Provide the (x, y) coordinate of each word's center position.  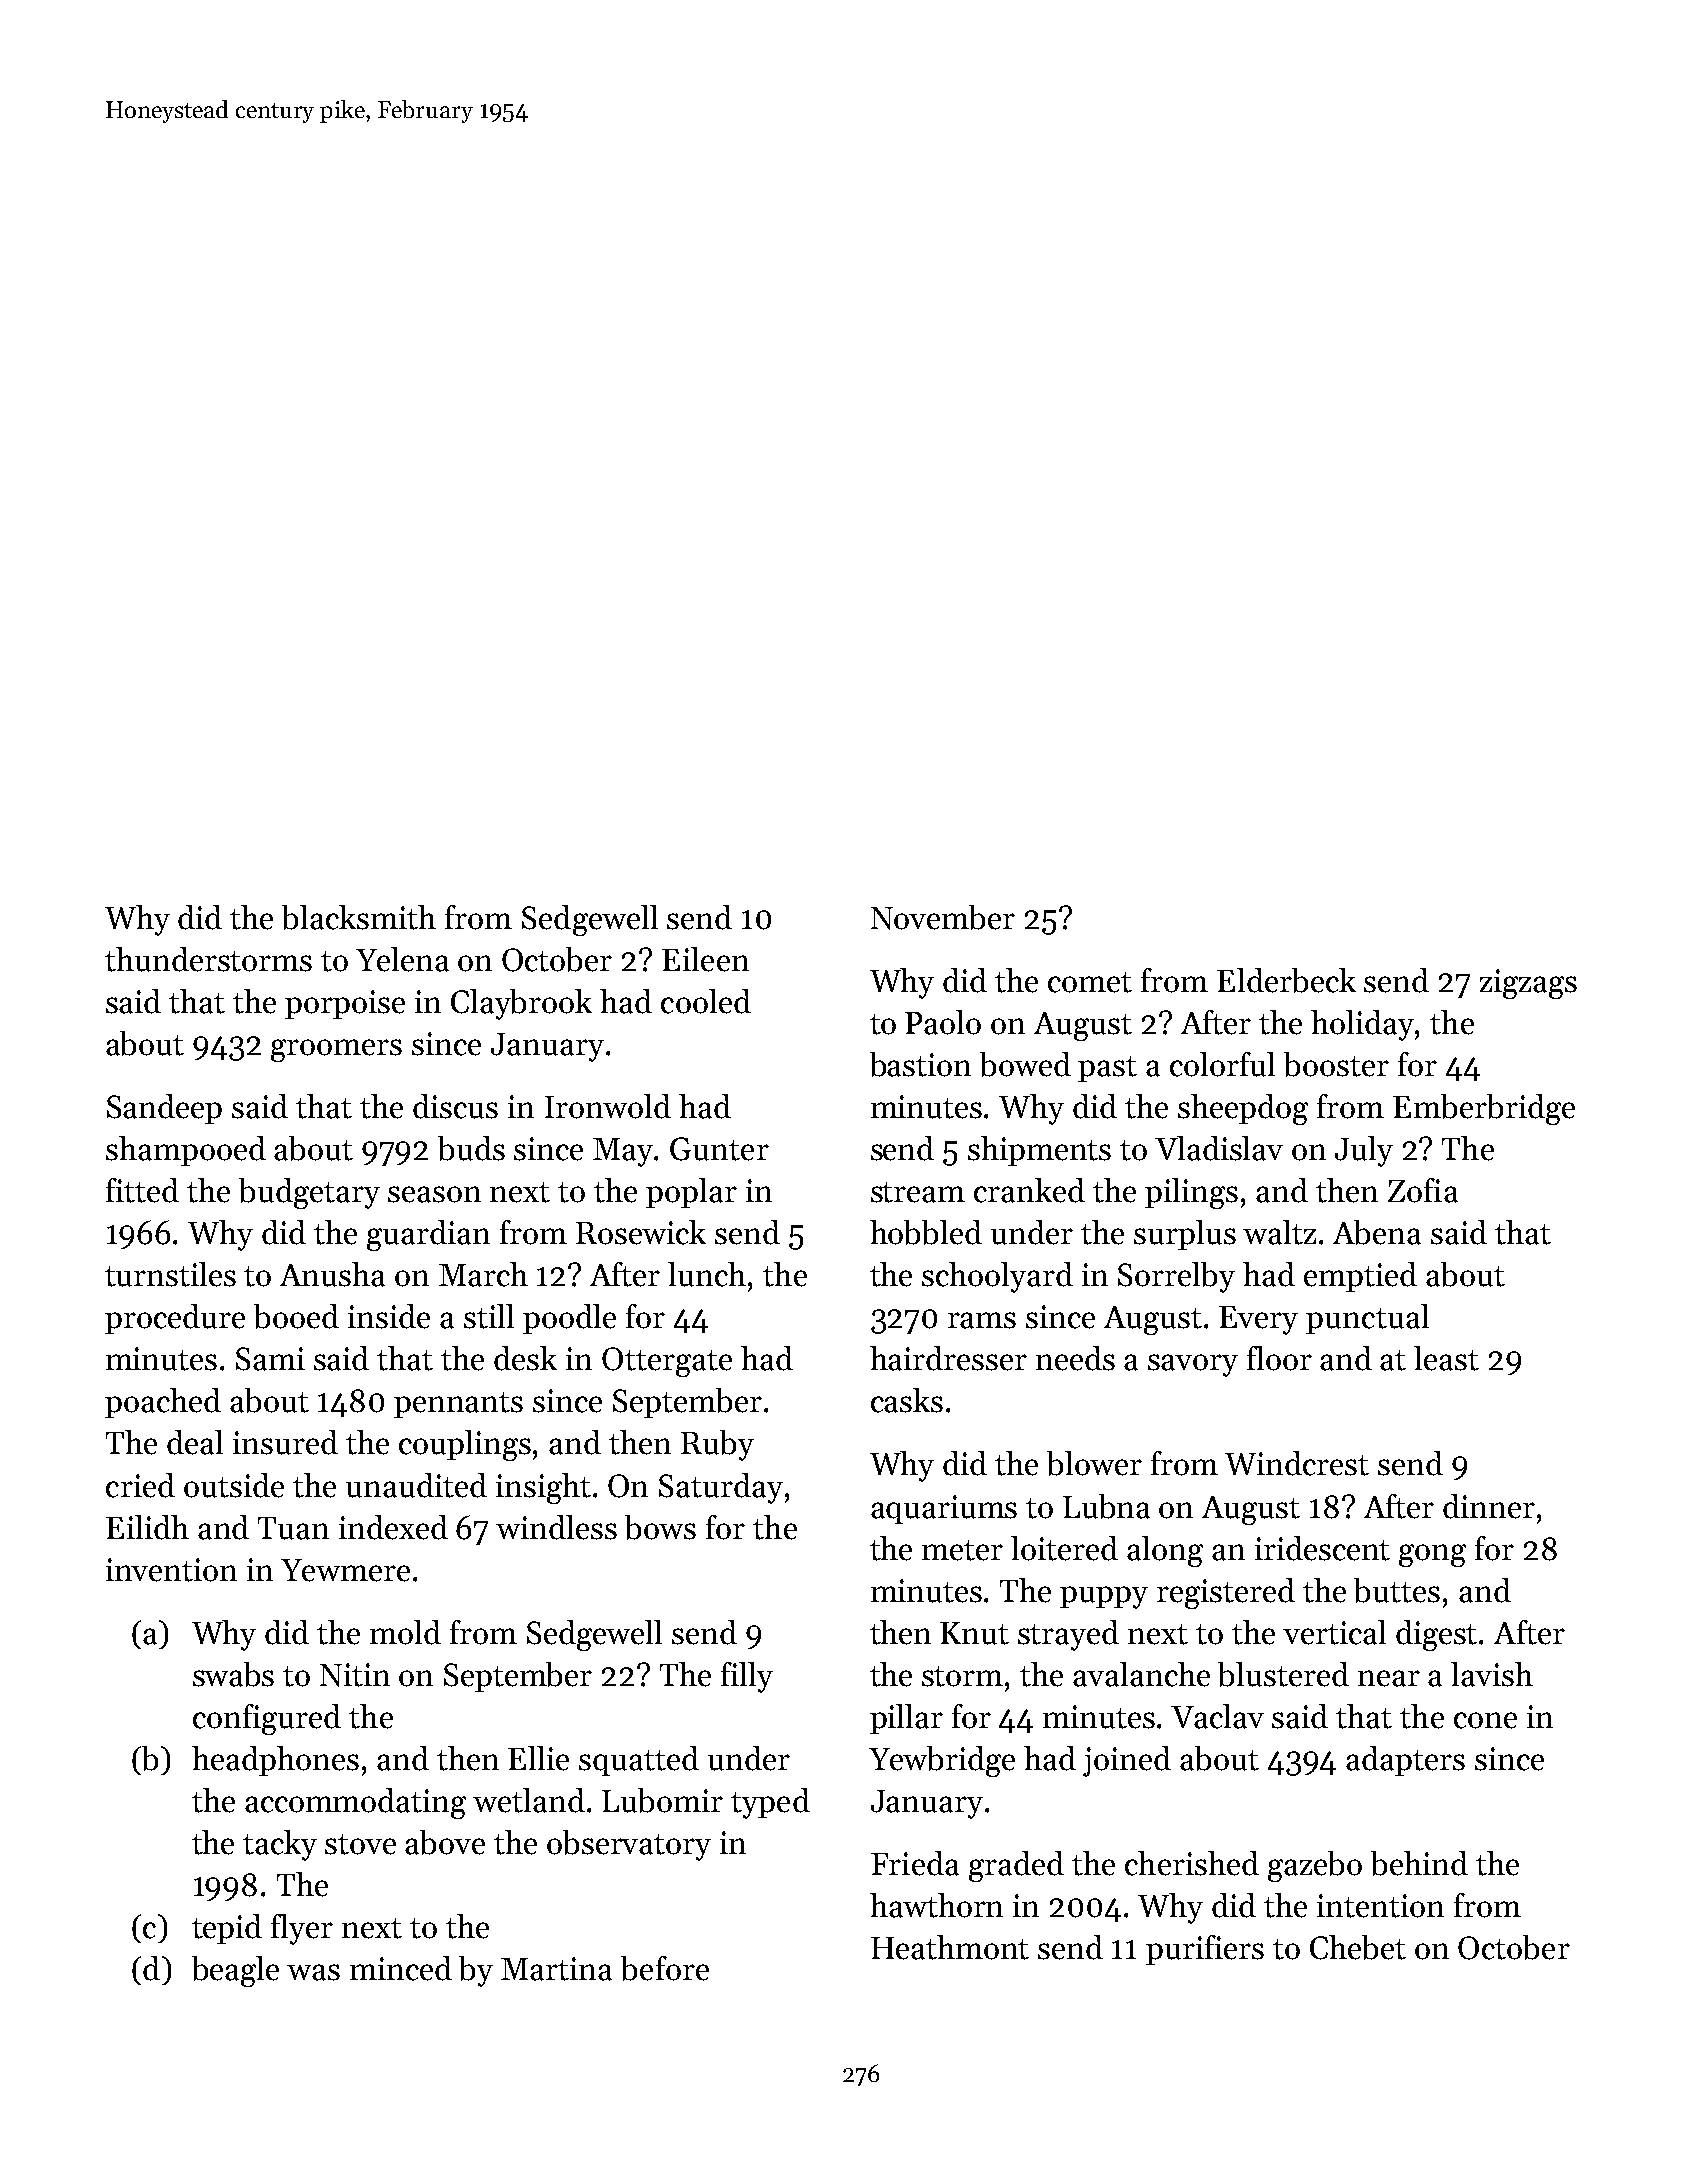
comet (1090, 982)
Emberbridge (1484, 1109)
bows (660, 1527)
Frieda (915, 1863)
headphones (275, 1761)
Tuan (293, 1528)
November (943, 917)
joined (1127, 1761)
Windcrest (1297, 1463)
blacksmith (359, 917)
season (434, 1194)
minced (401, 1968)
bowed (1025, 1064)
